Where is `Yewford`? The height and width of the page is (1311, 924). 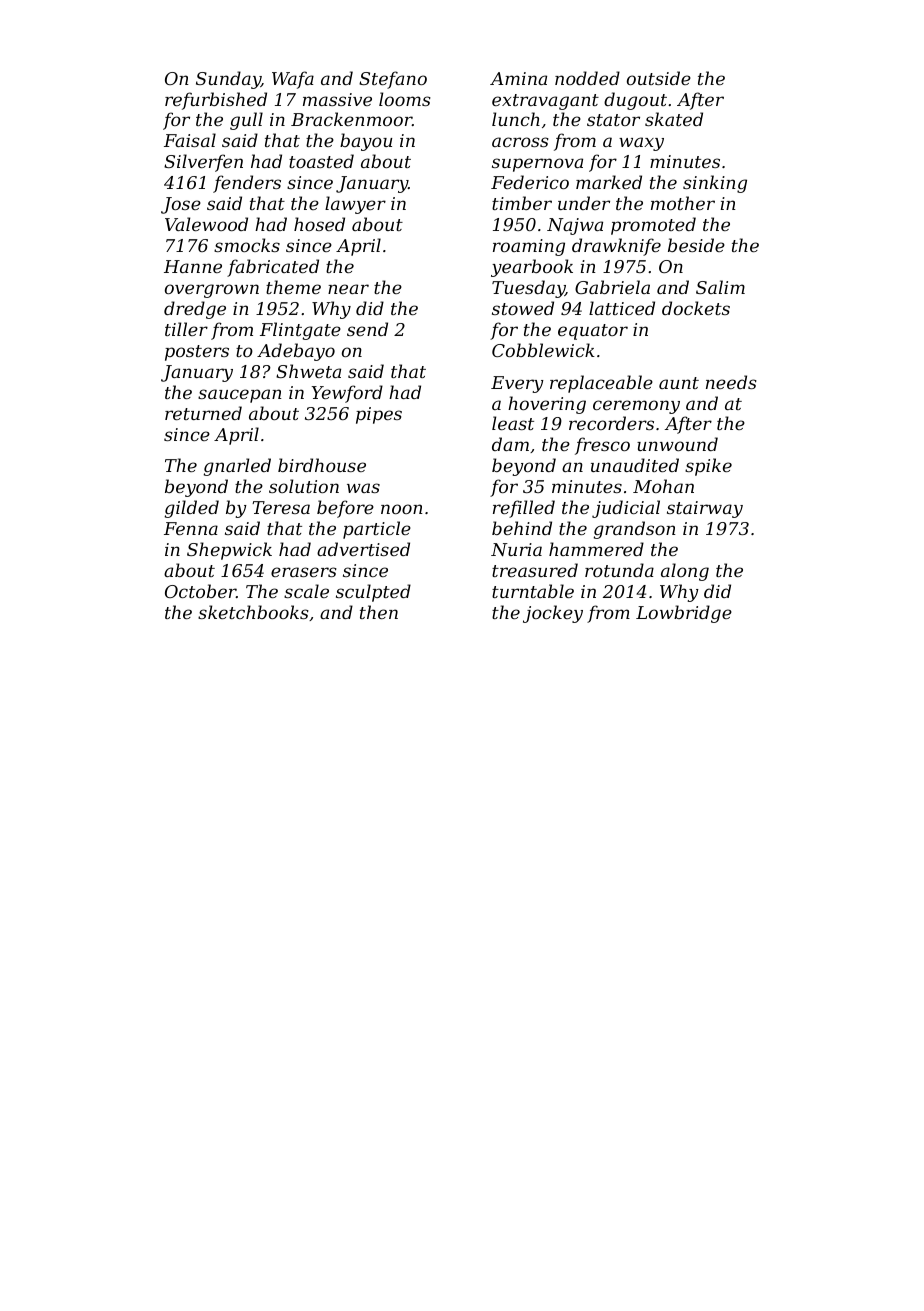 Yewford is located at coordinates (347, 394).
